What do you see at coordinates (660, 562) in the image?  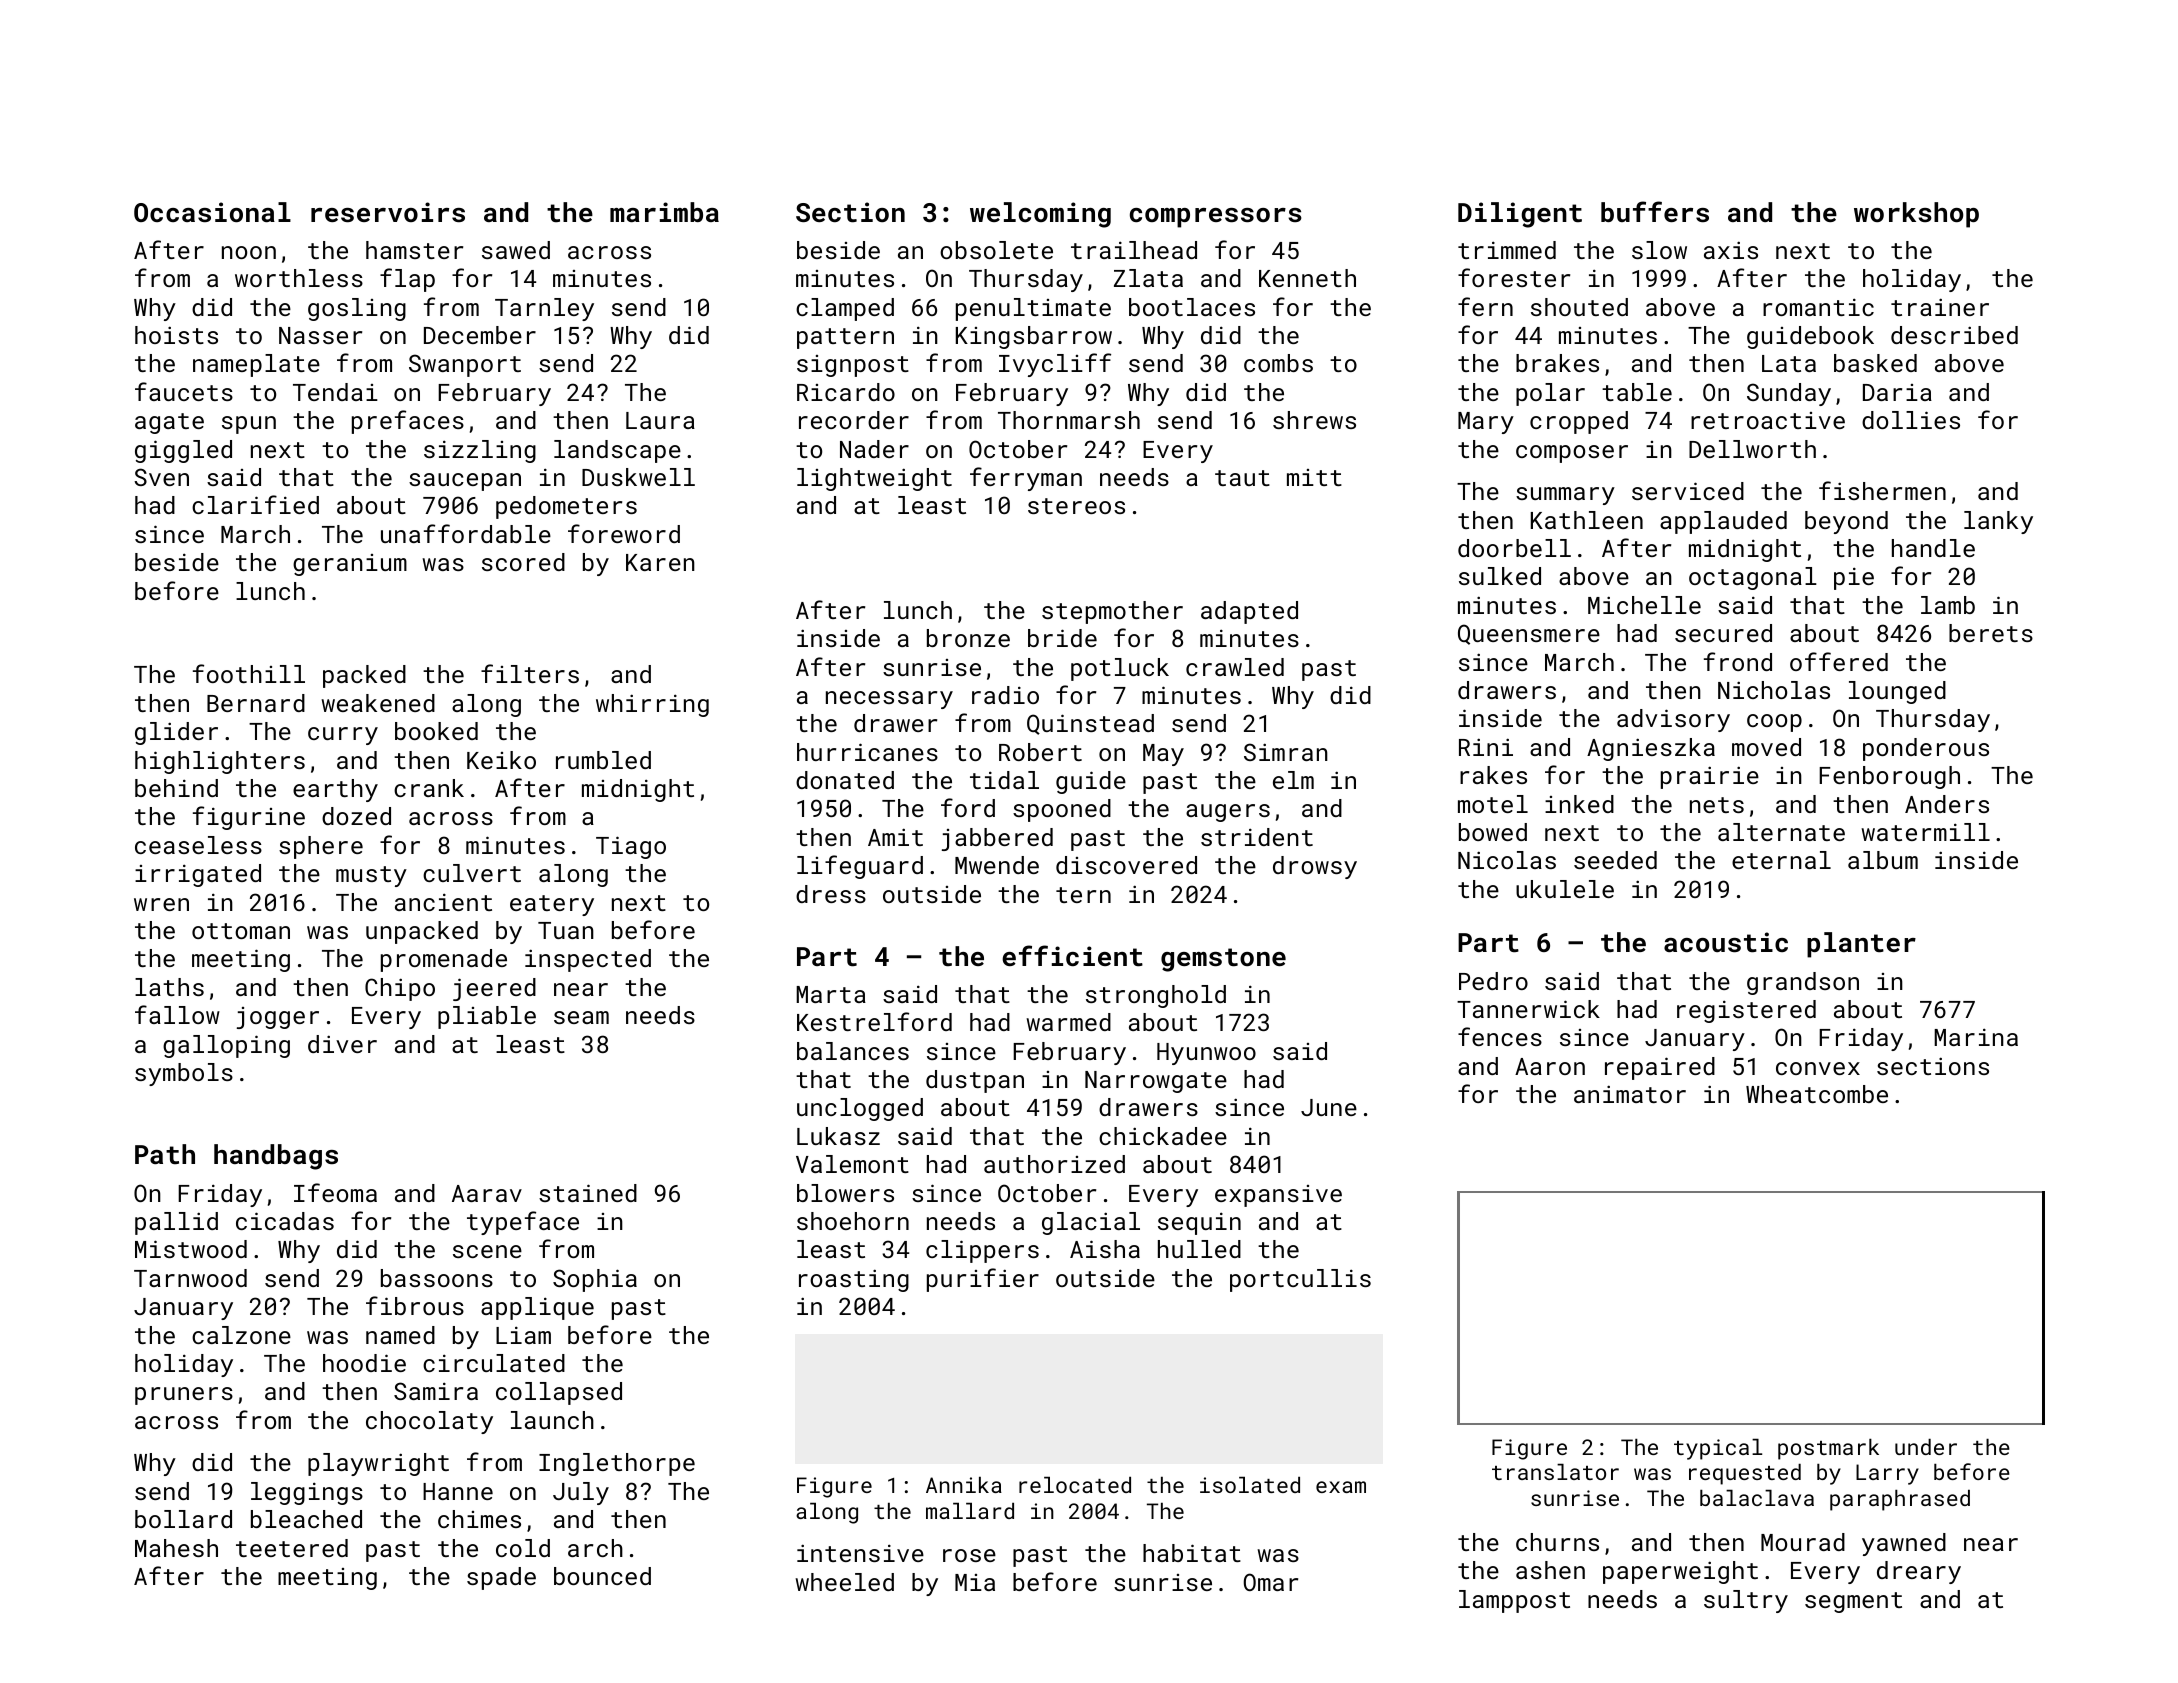 I see `Karen` at bounding box center [660, 562].
